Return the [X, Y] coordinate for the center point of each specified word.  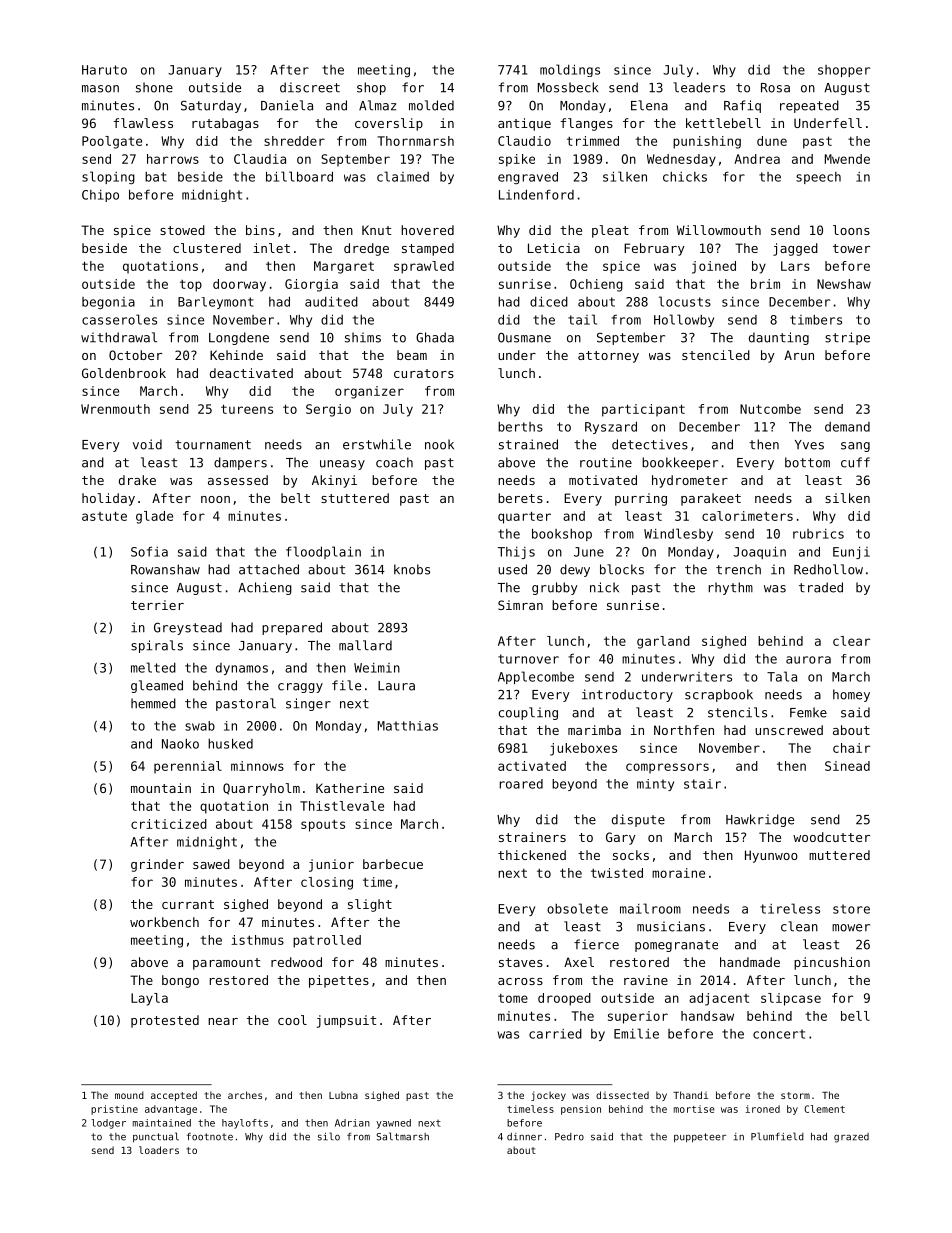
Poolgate [112, 142]
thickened [532, 855]
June [589, 552]
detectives [650, 444]
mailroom [650, 908]
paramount [226, 964]
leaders [699, 87]
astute [104, 516]
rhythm [731, 588]
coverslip [389, 124]
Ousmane [524, 337]
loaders [159, 1150]
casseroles [119, 319]
